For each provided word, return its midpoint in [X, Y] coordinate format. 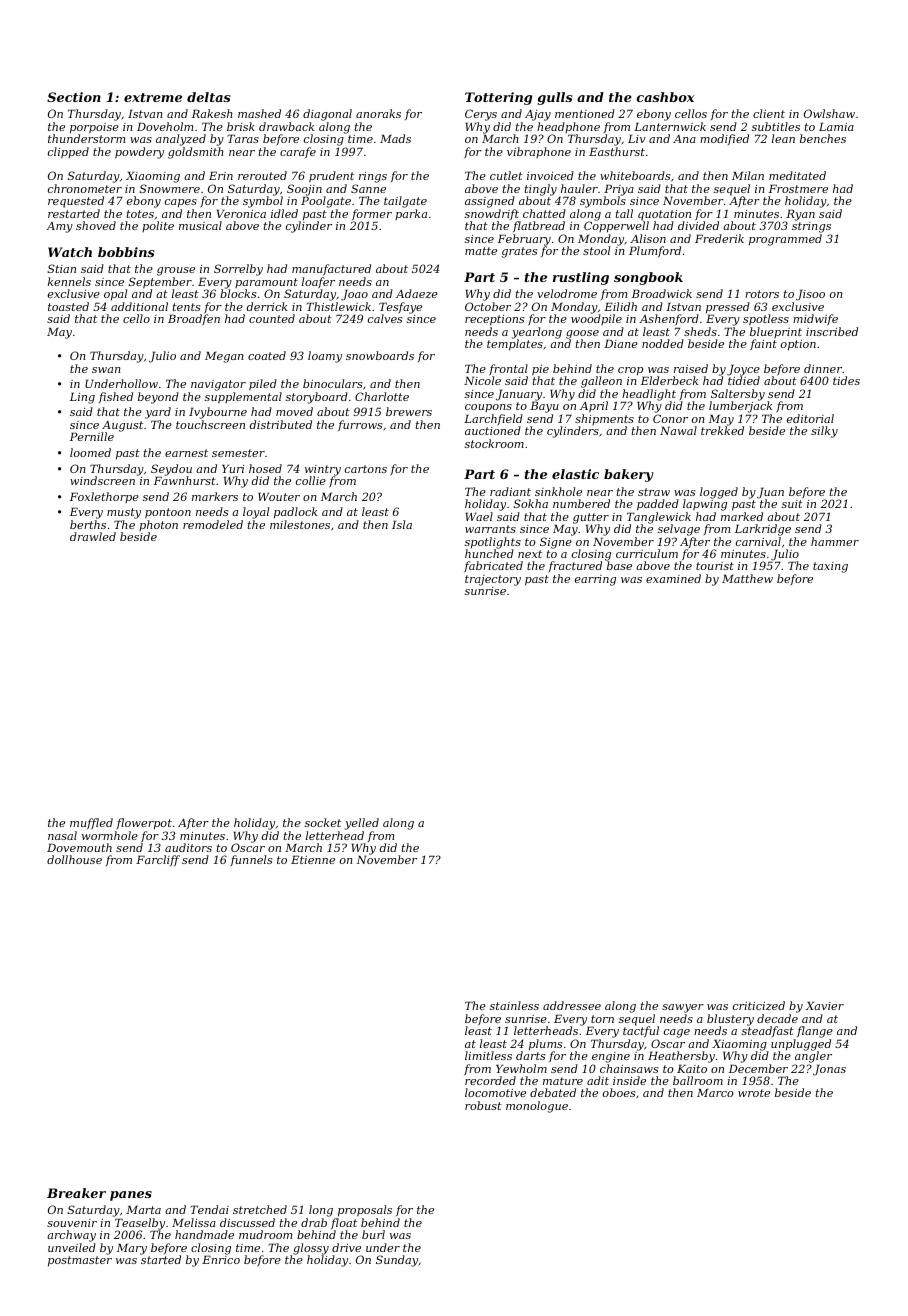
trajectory [493, 580]
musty [124, 513]
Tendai [209, 1209]
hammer [835, 541]
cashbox [665, 97]
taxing [830, 567]
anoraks [378, 113]
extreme [153, 97]
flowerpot [144, 824]
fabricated [493, 566]
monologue [537, 1107]
